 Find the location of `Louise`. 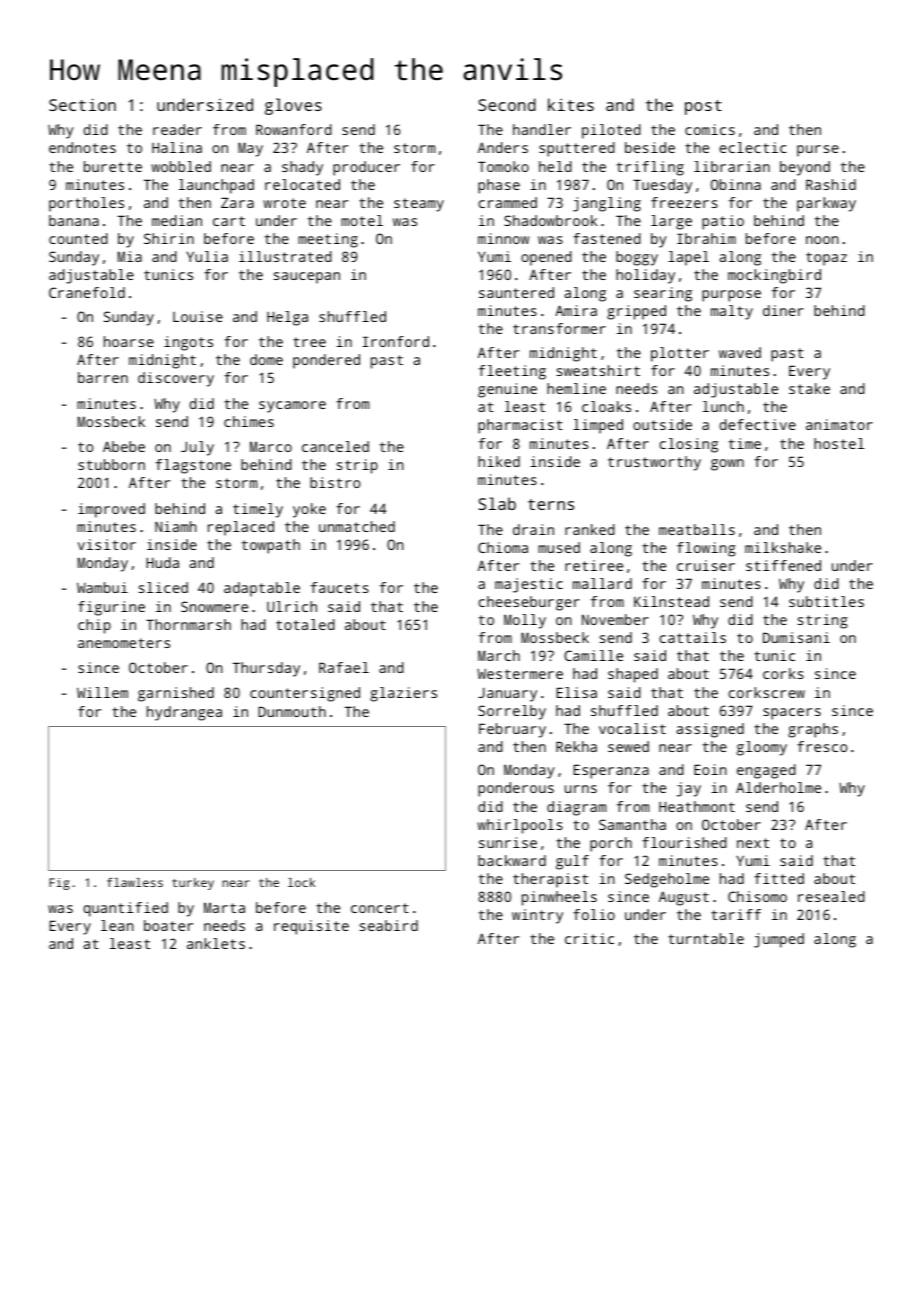

Louise is located at coordinates (198, 316).
